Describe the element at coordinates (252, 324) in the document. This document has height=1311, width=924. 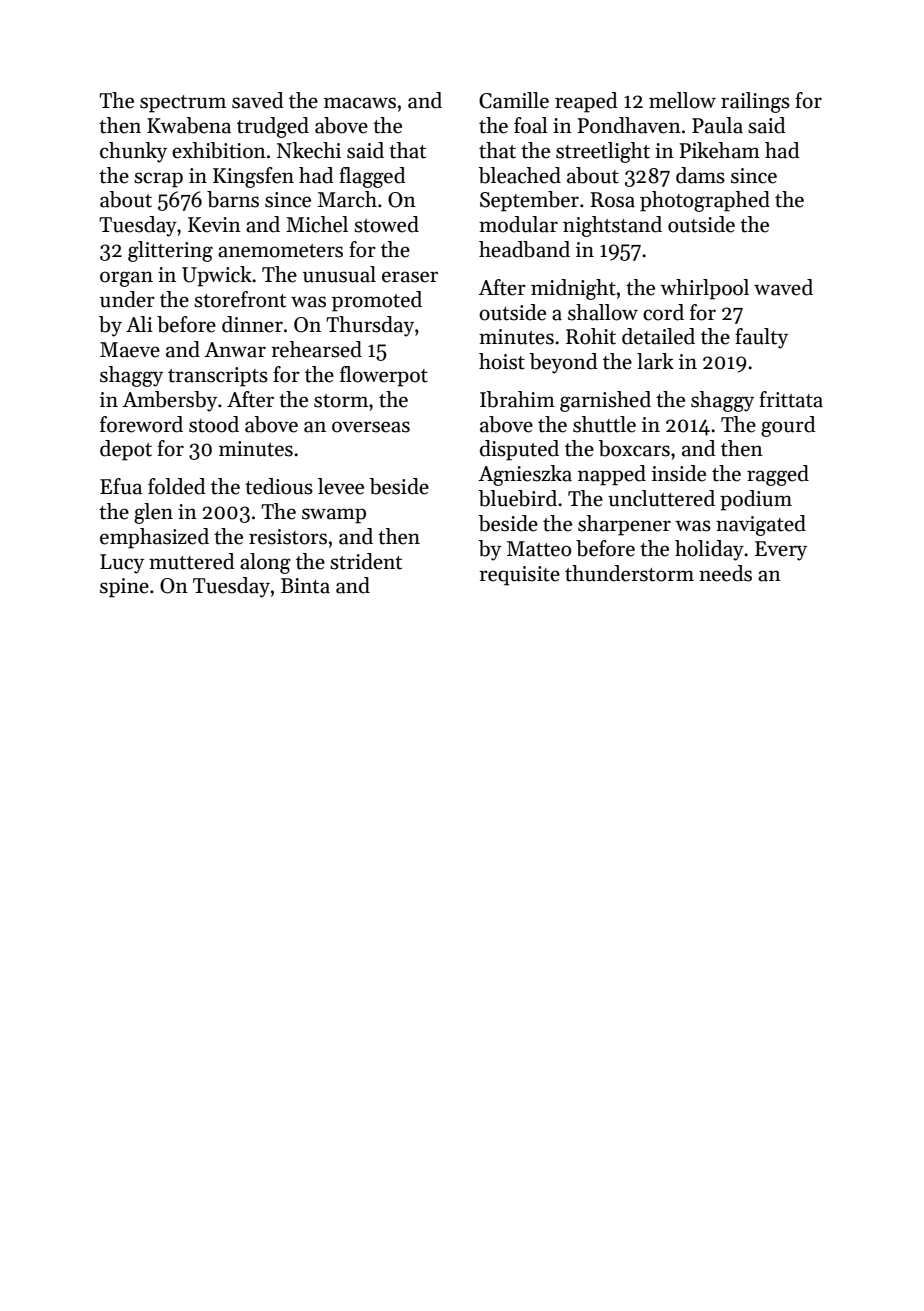
I see `dinner` at that location.
